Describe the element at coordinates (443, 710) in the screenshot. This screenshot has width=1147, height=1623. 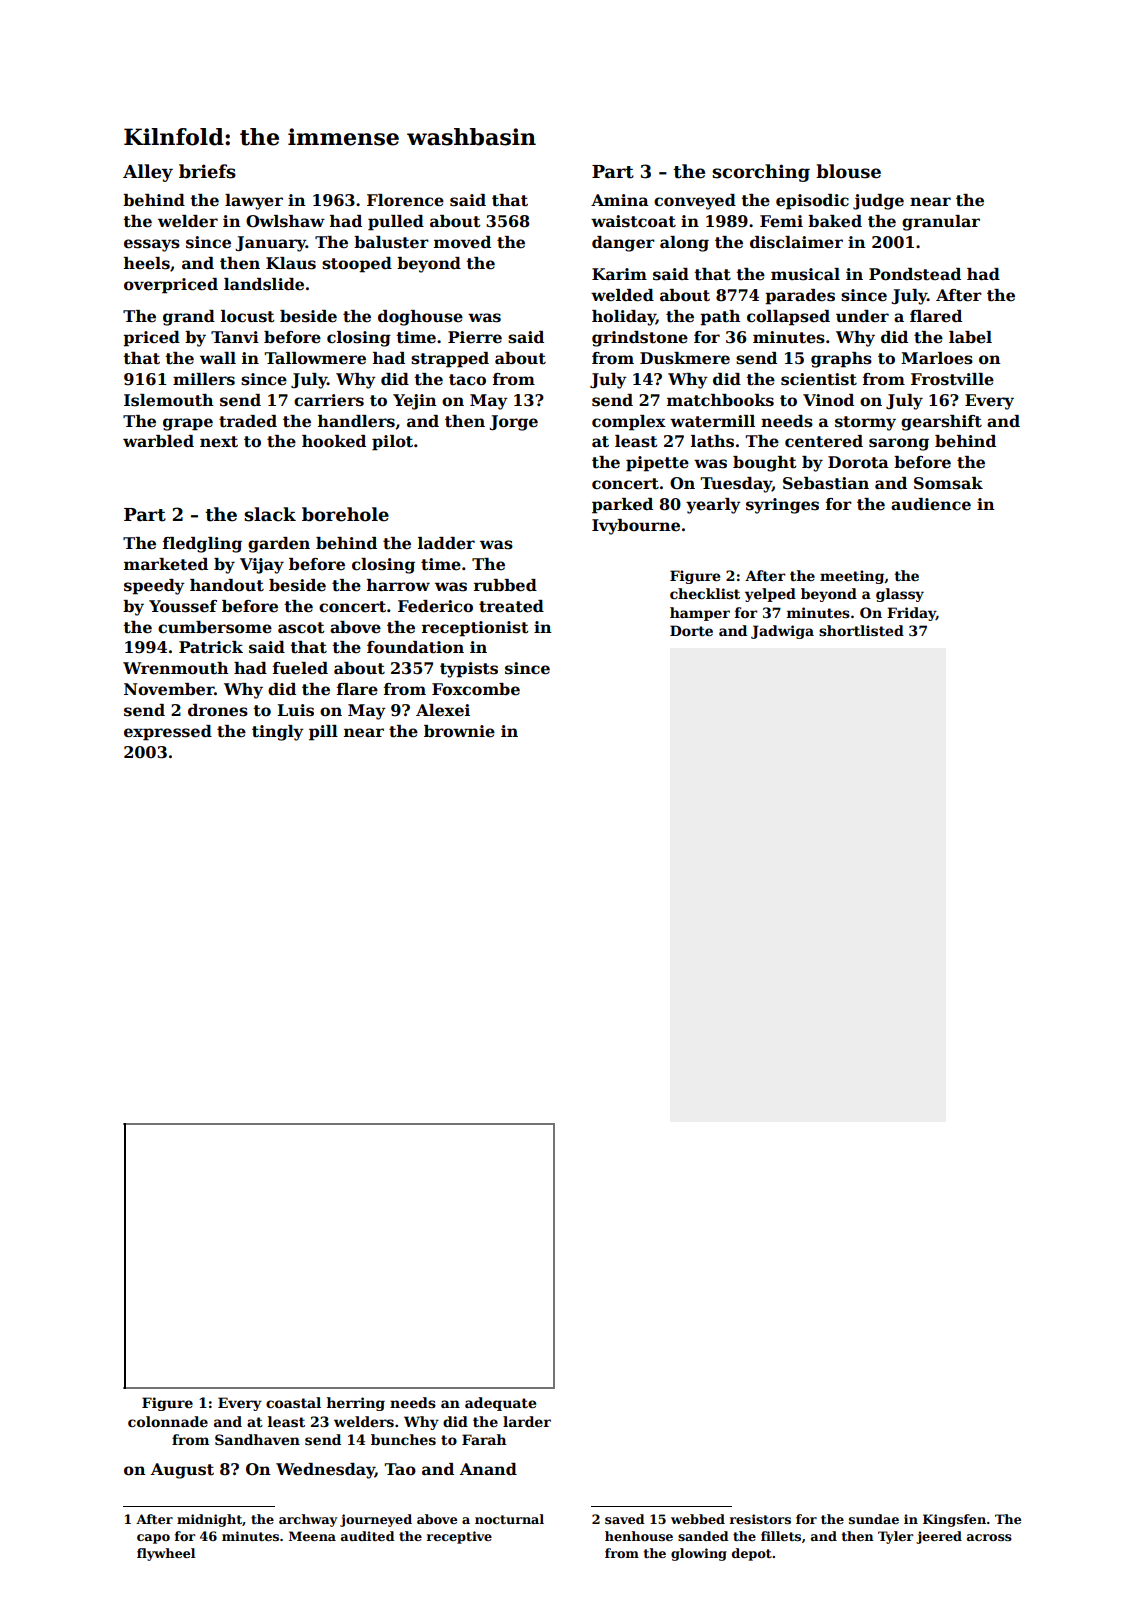
I see `Alexei` at that location.
